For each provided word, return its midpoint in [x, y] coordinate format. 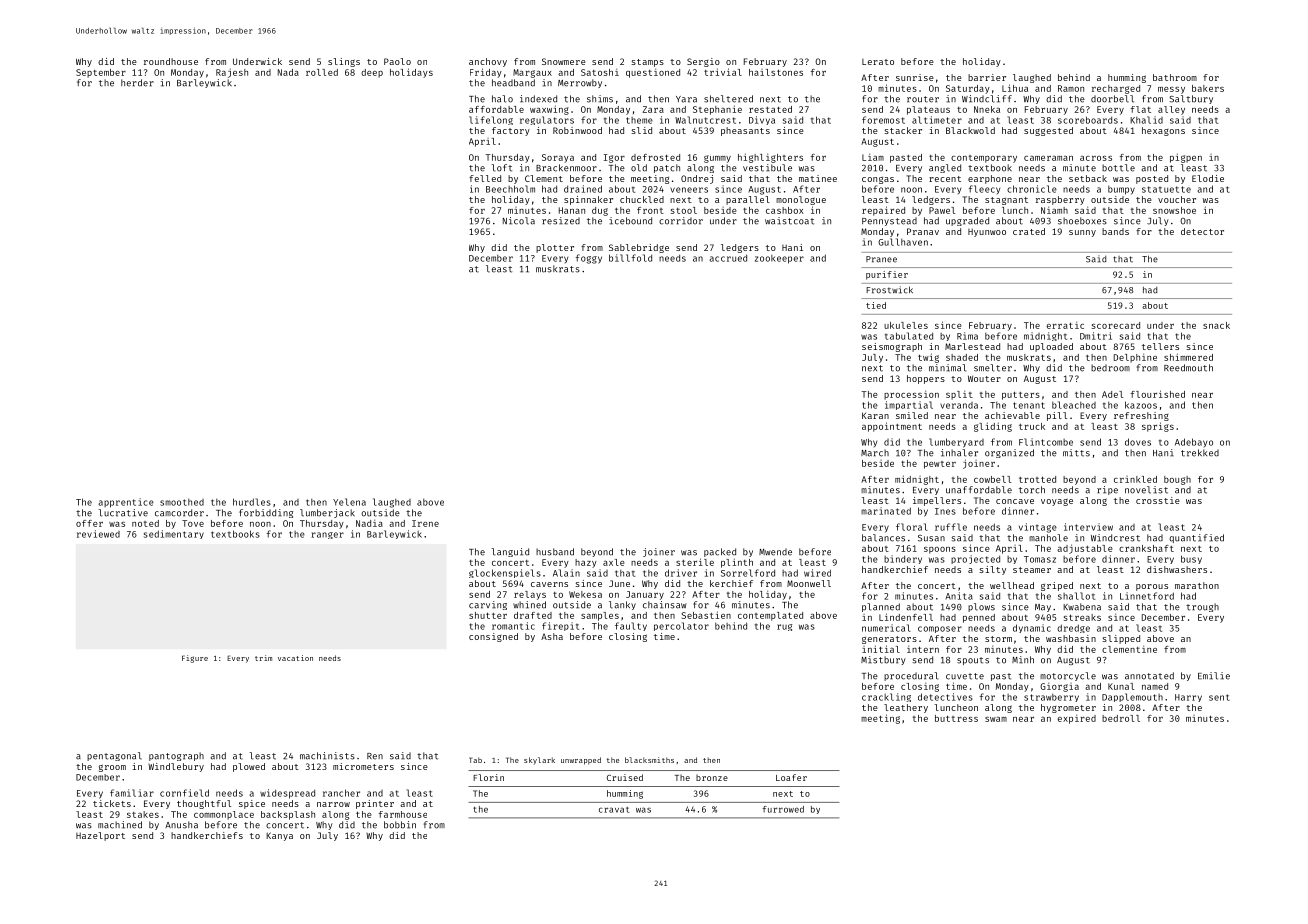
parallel [748, 200]
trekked [1200, 453]
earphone [990, 179]
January [645, 595]
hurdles [252, 502]
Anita [959, 596]
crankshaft [1146, 548]
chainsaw [664, 605]
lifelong [491, 120]
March [875, 453]
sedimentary [174, 534]
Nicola [519, 221]
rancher [341, 793]
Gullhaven [903, 242]
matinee [818, 178]
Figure [195, 659]
